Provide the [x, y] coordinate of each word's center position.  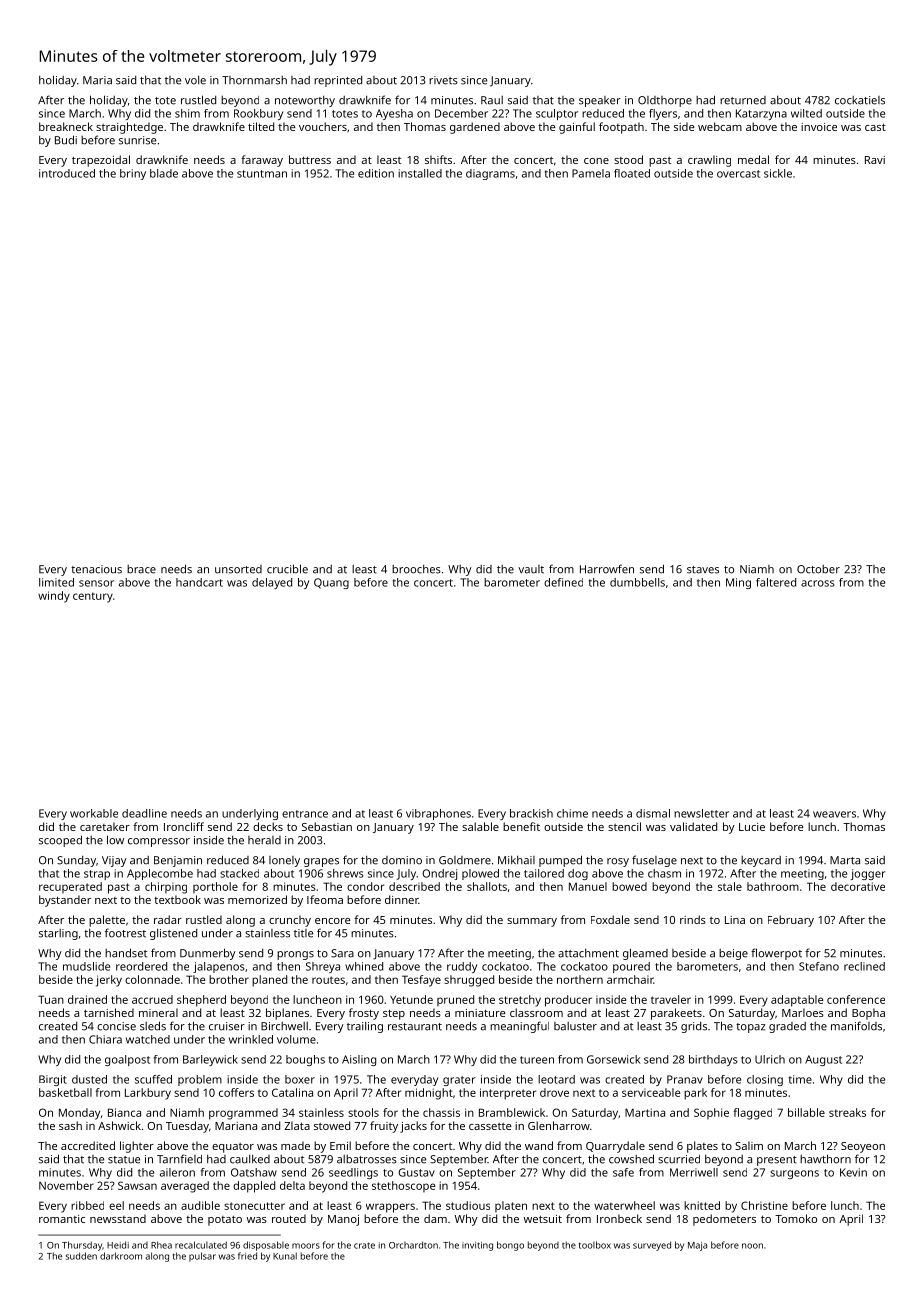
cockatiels [860, 100]
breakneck [66, 126]
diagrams [490, 174]
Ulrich [770, 1059]
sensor [96, 583]
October [818, 569]
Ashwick [119, 1125]
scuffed [153, 1079]
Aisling [359, 1060]
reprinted [338, 81]
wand [539, 1145]
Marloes [803, 1012]
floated [632, 173]
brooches [416, 569]
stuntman [262, 174]
